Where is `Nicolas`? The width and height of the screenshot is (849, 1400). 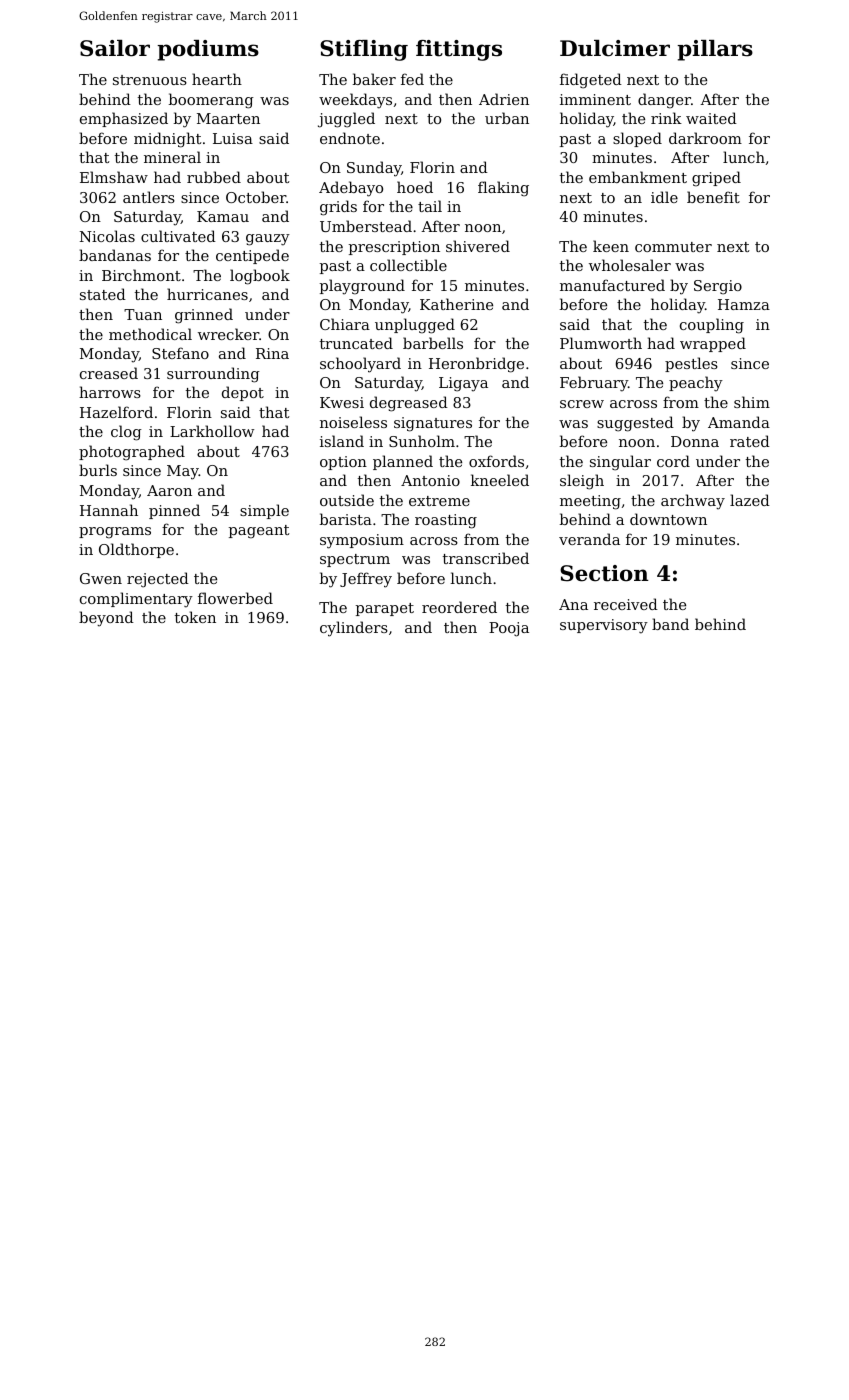 Nicolas is located at coordinates (107, 236).
